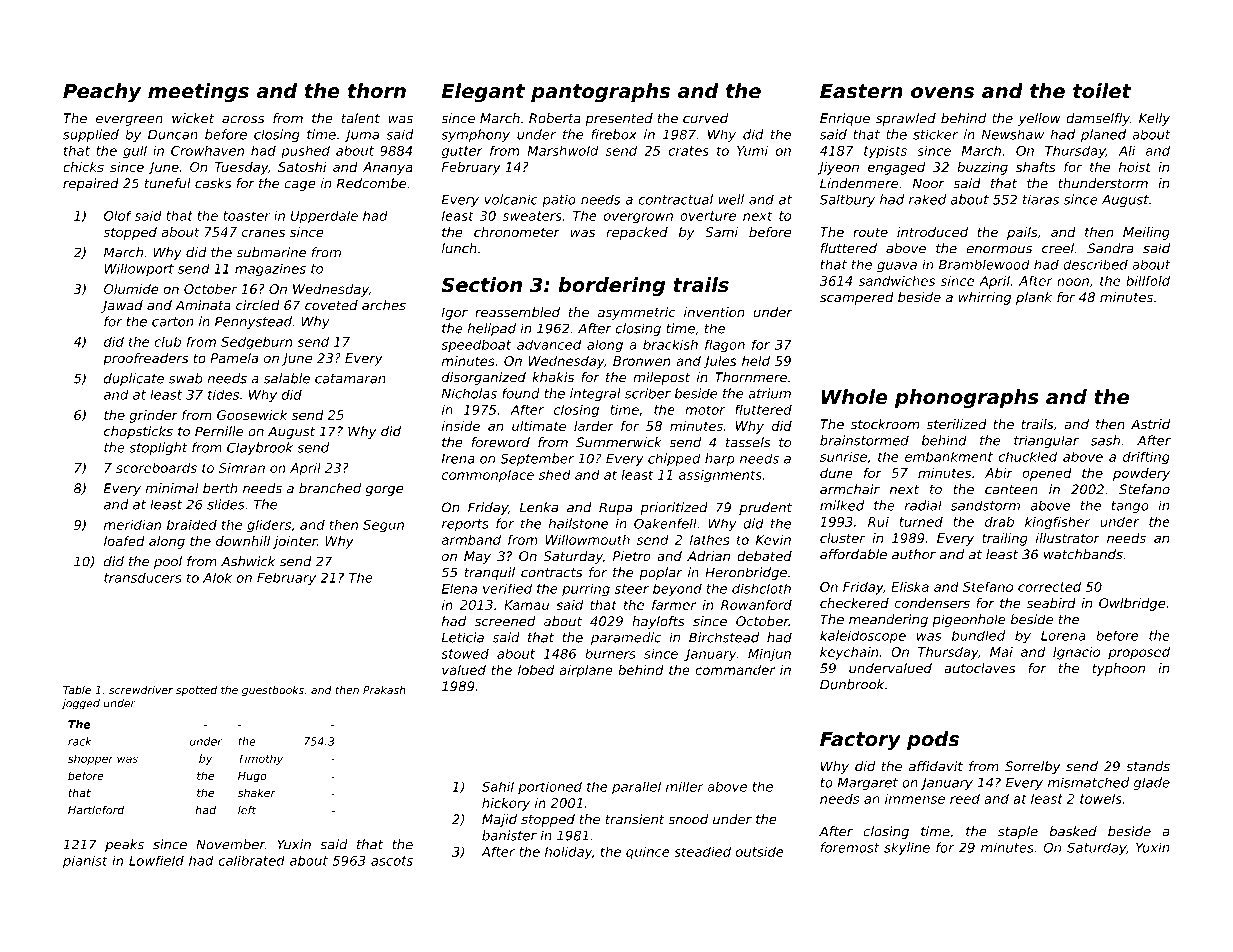 This page has width=1233, height=952. Describe the element at coordinates (295, 542) in the page. I see `jointer` at that location.
